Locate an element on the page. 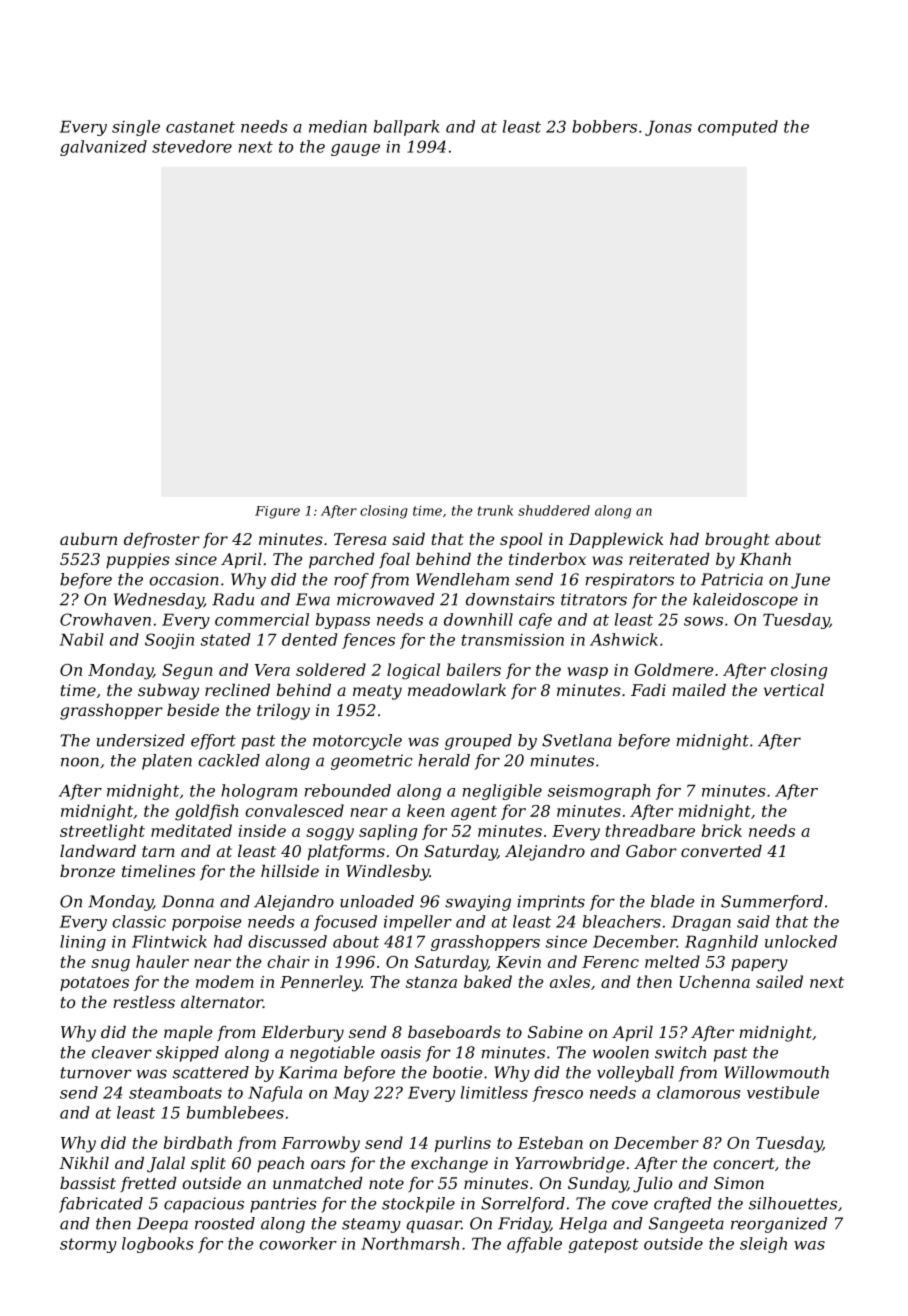  roof is located at coordinates (351, 581).
